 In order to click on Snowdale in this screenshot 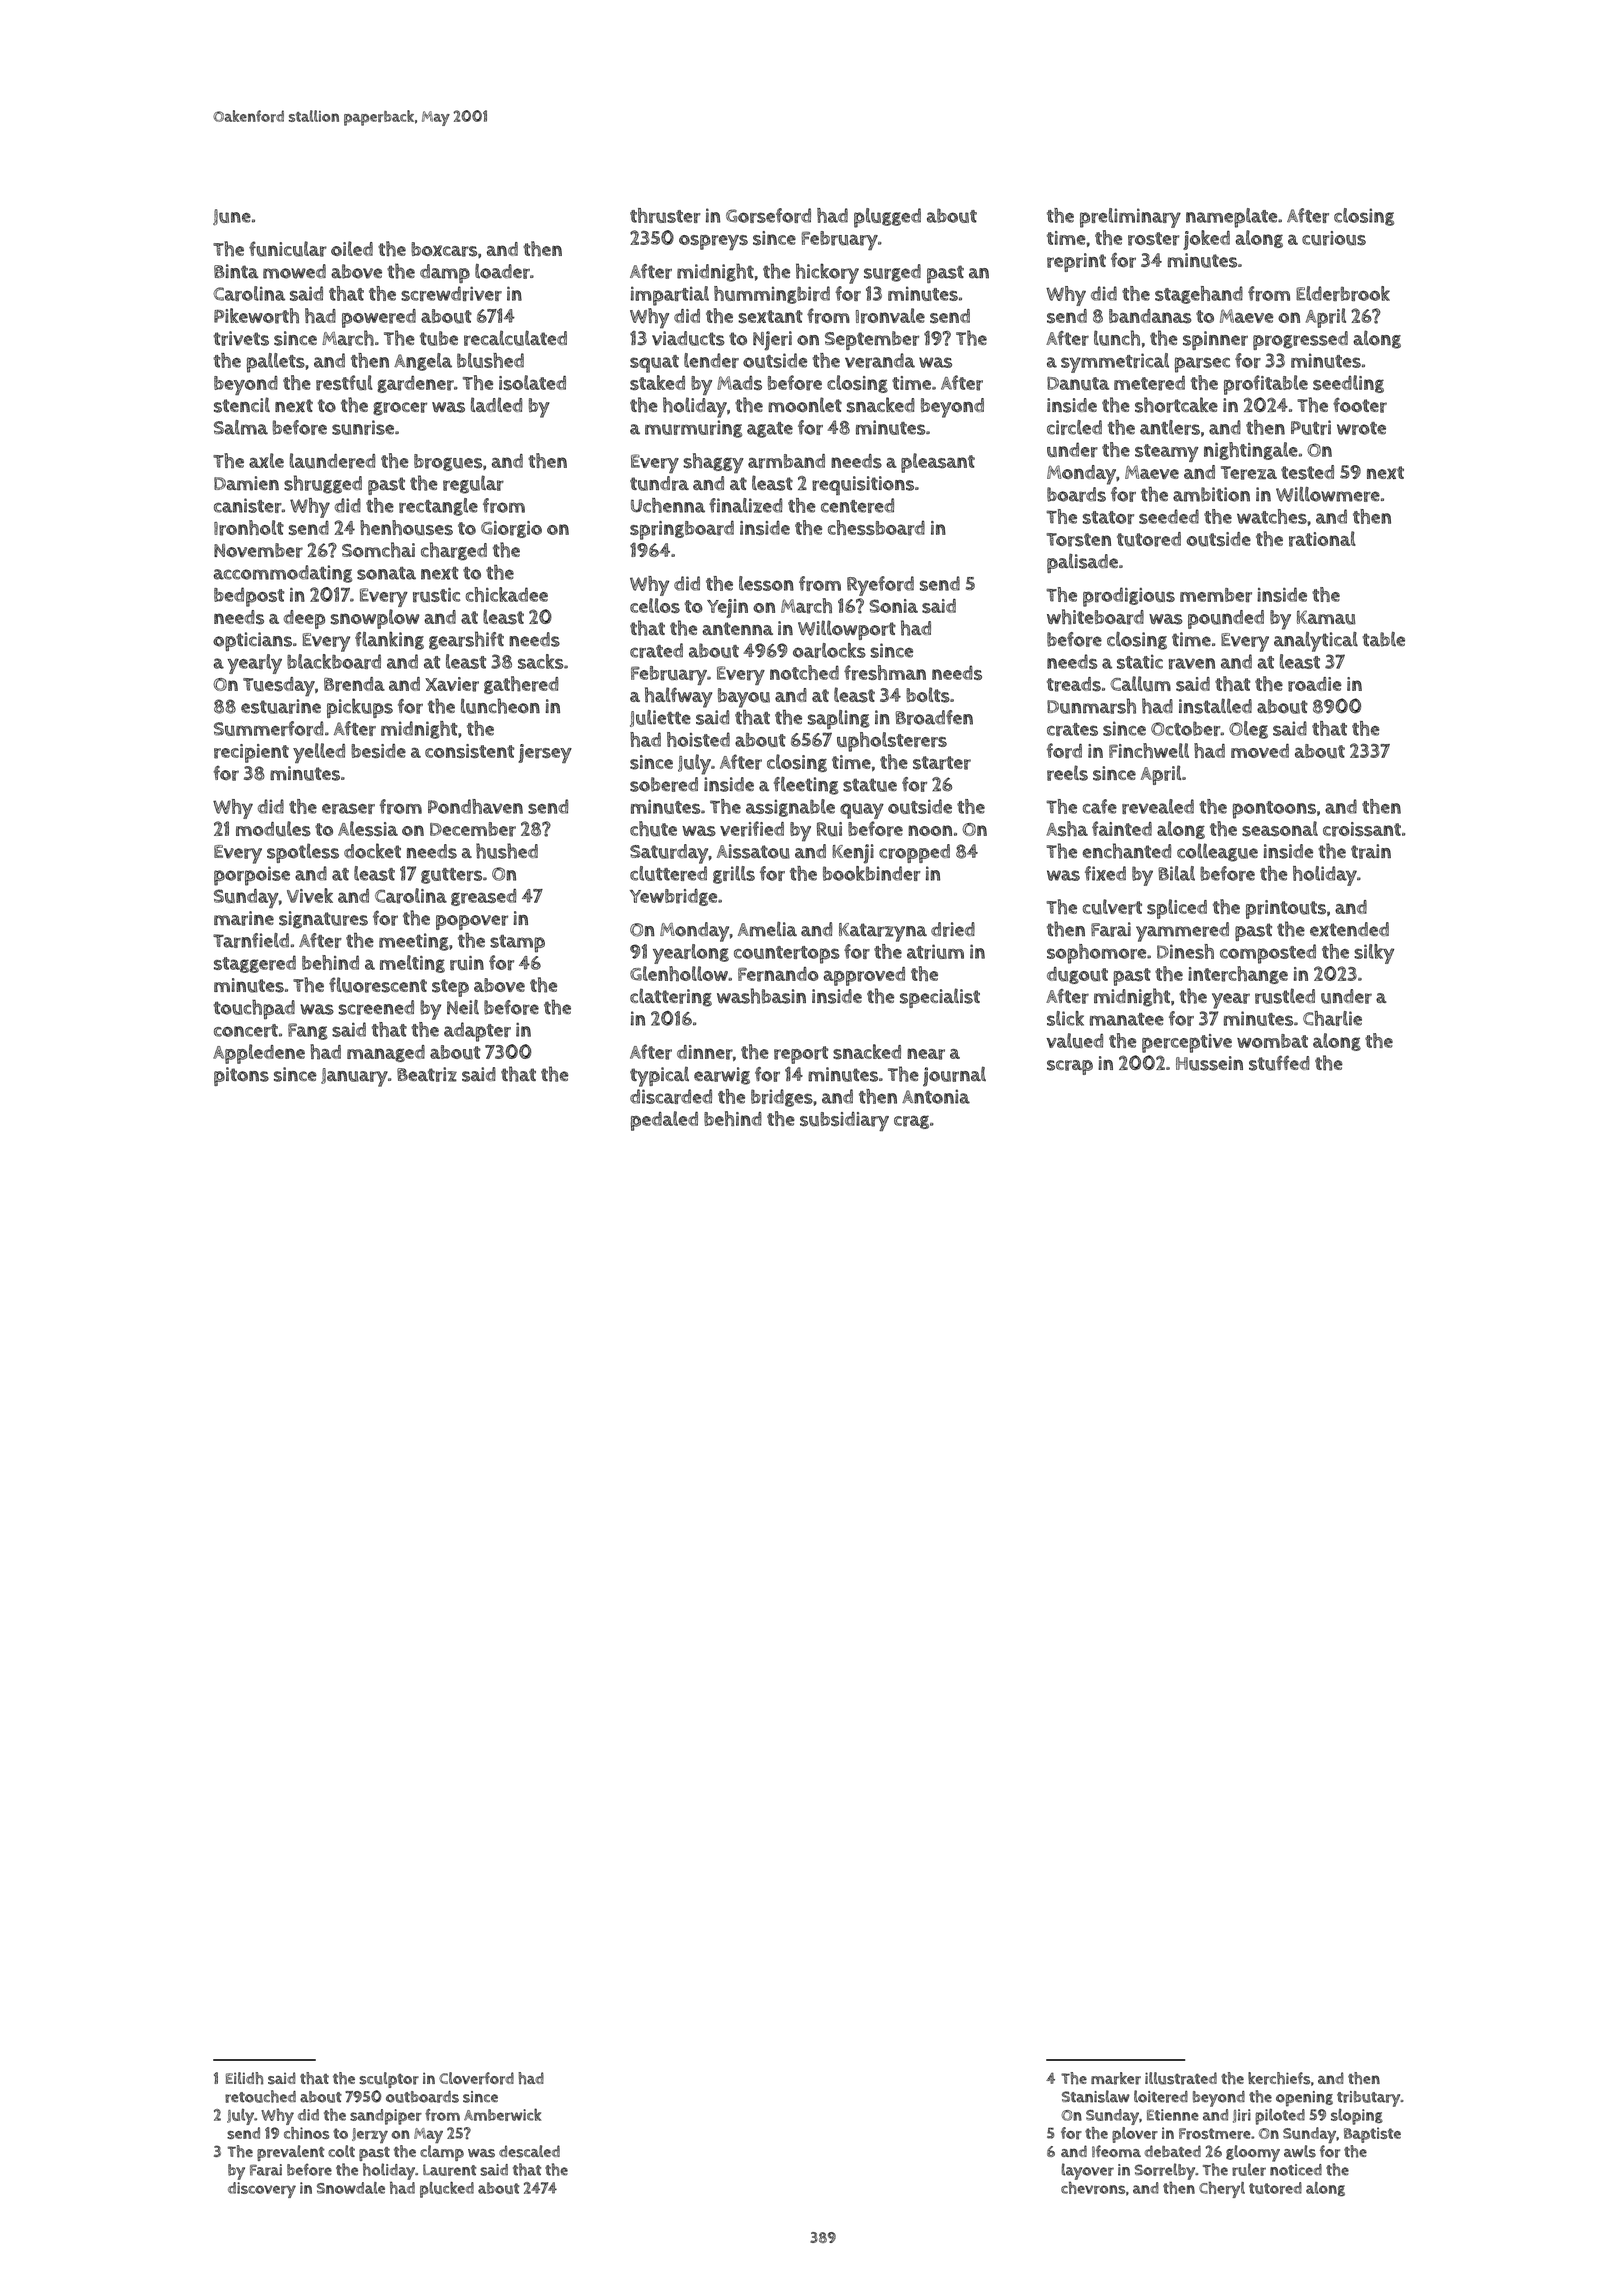, I will do `click(351, 2188)`.
